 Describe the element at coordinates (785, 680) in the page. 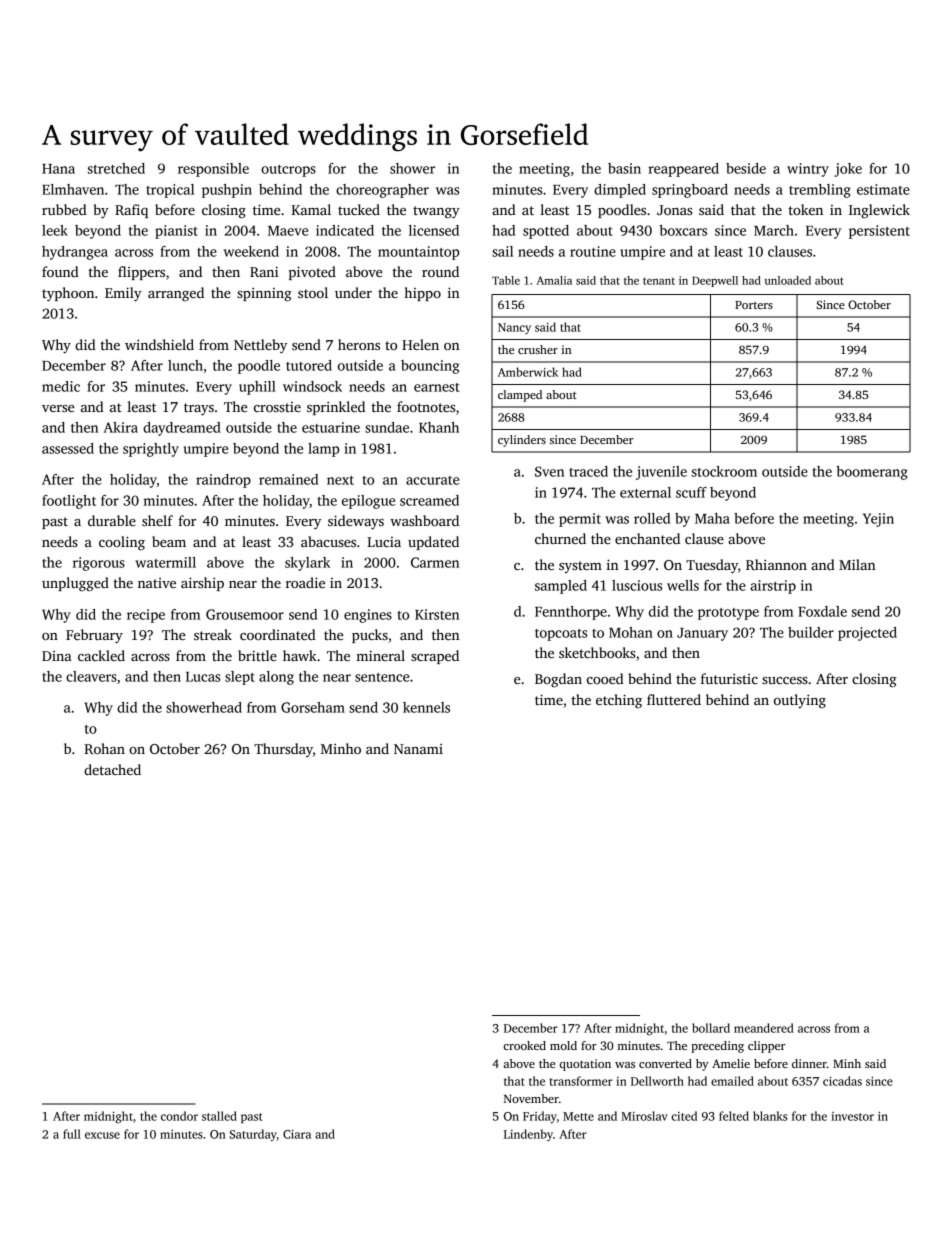

I see `success` at that location.
